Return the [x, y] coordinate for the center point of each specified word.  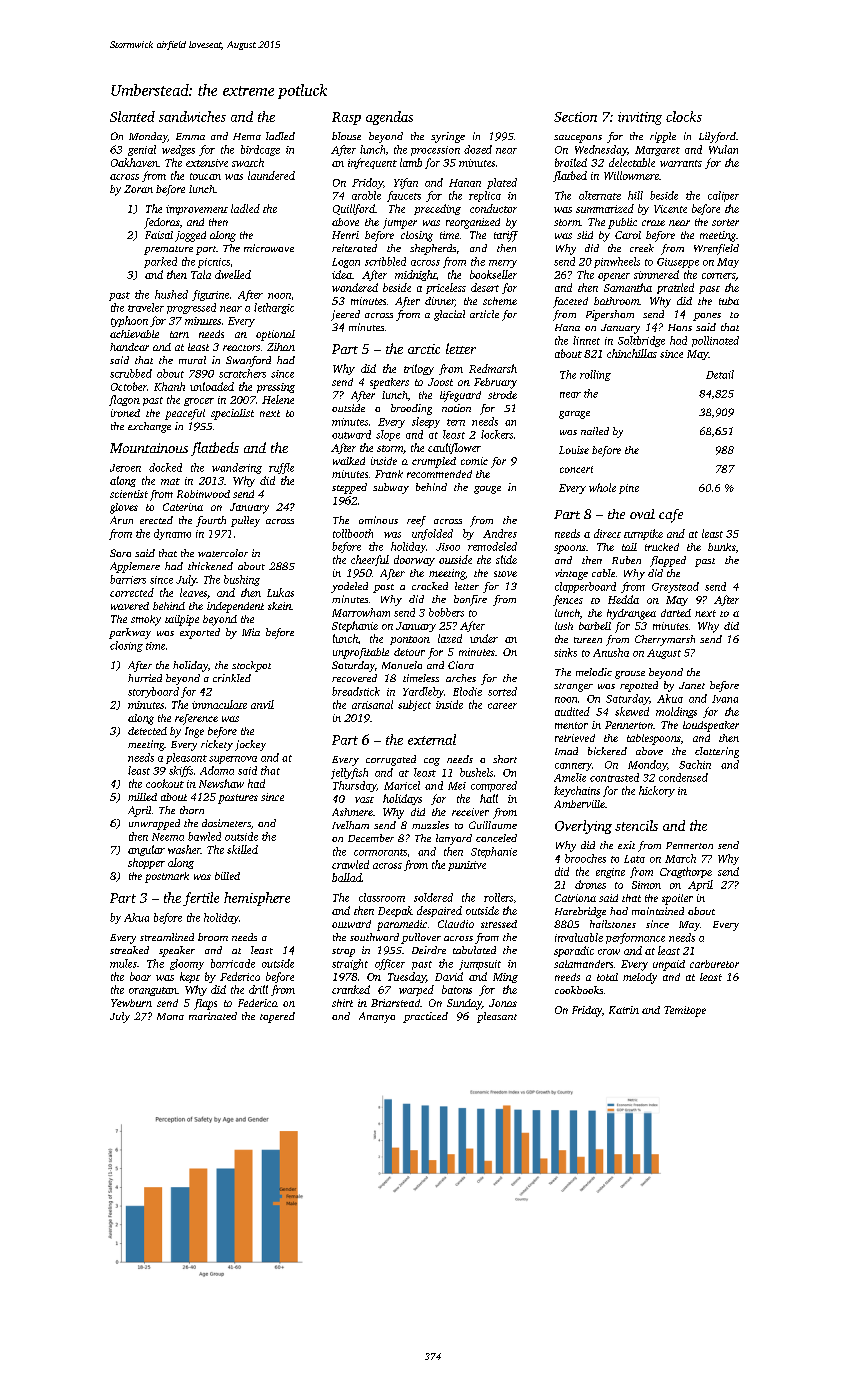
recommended [439, 474]
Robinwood [203, 494]
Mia [251, 632]
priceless [446, 288]
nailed [595, 431]
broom [213, 937]
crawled [350, 864]
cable [603, 573]
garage [574, 415]
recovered [354, 678]
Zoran [138, 189]
